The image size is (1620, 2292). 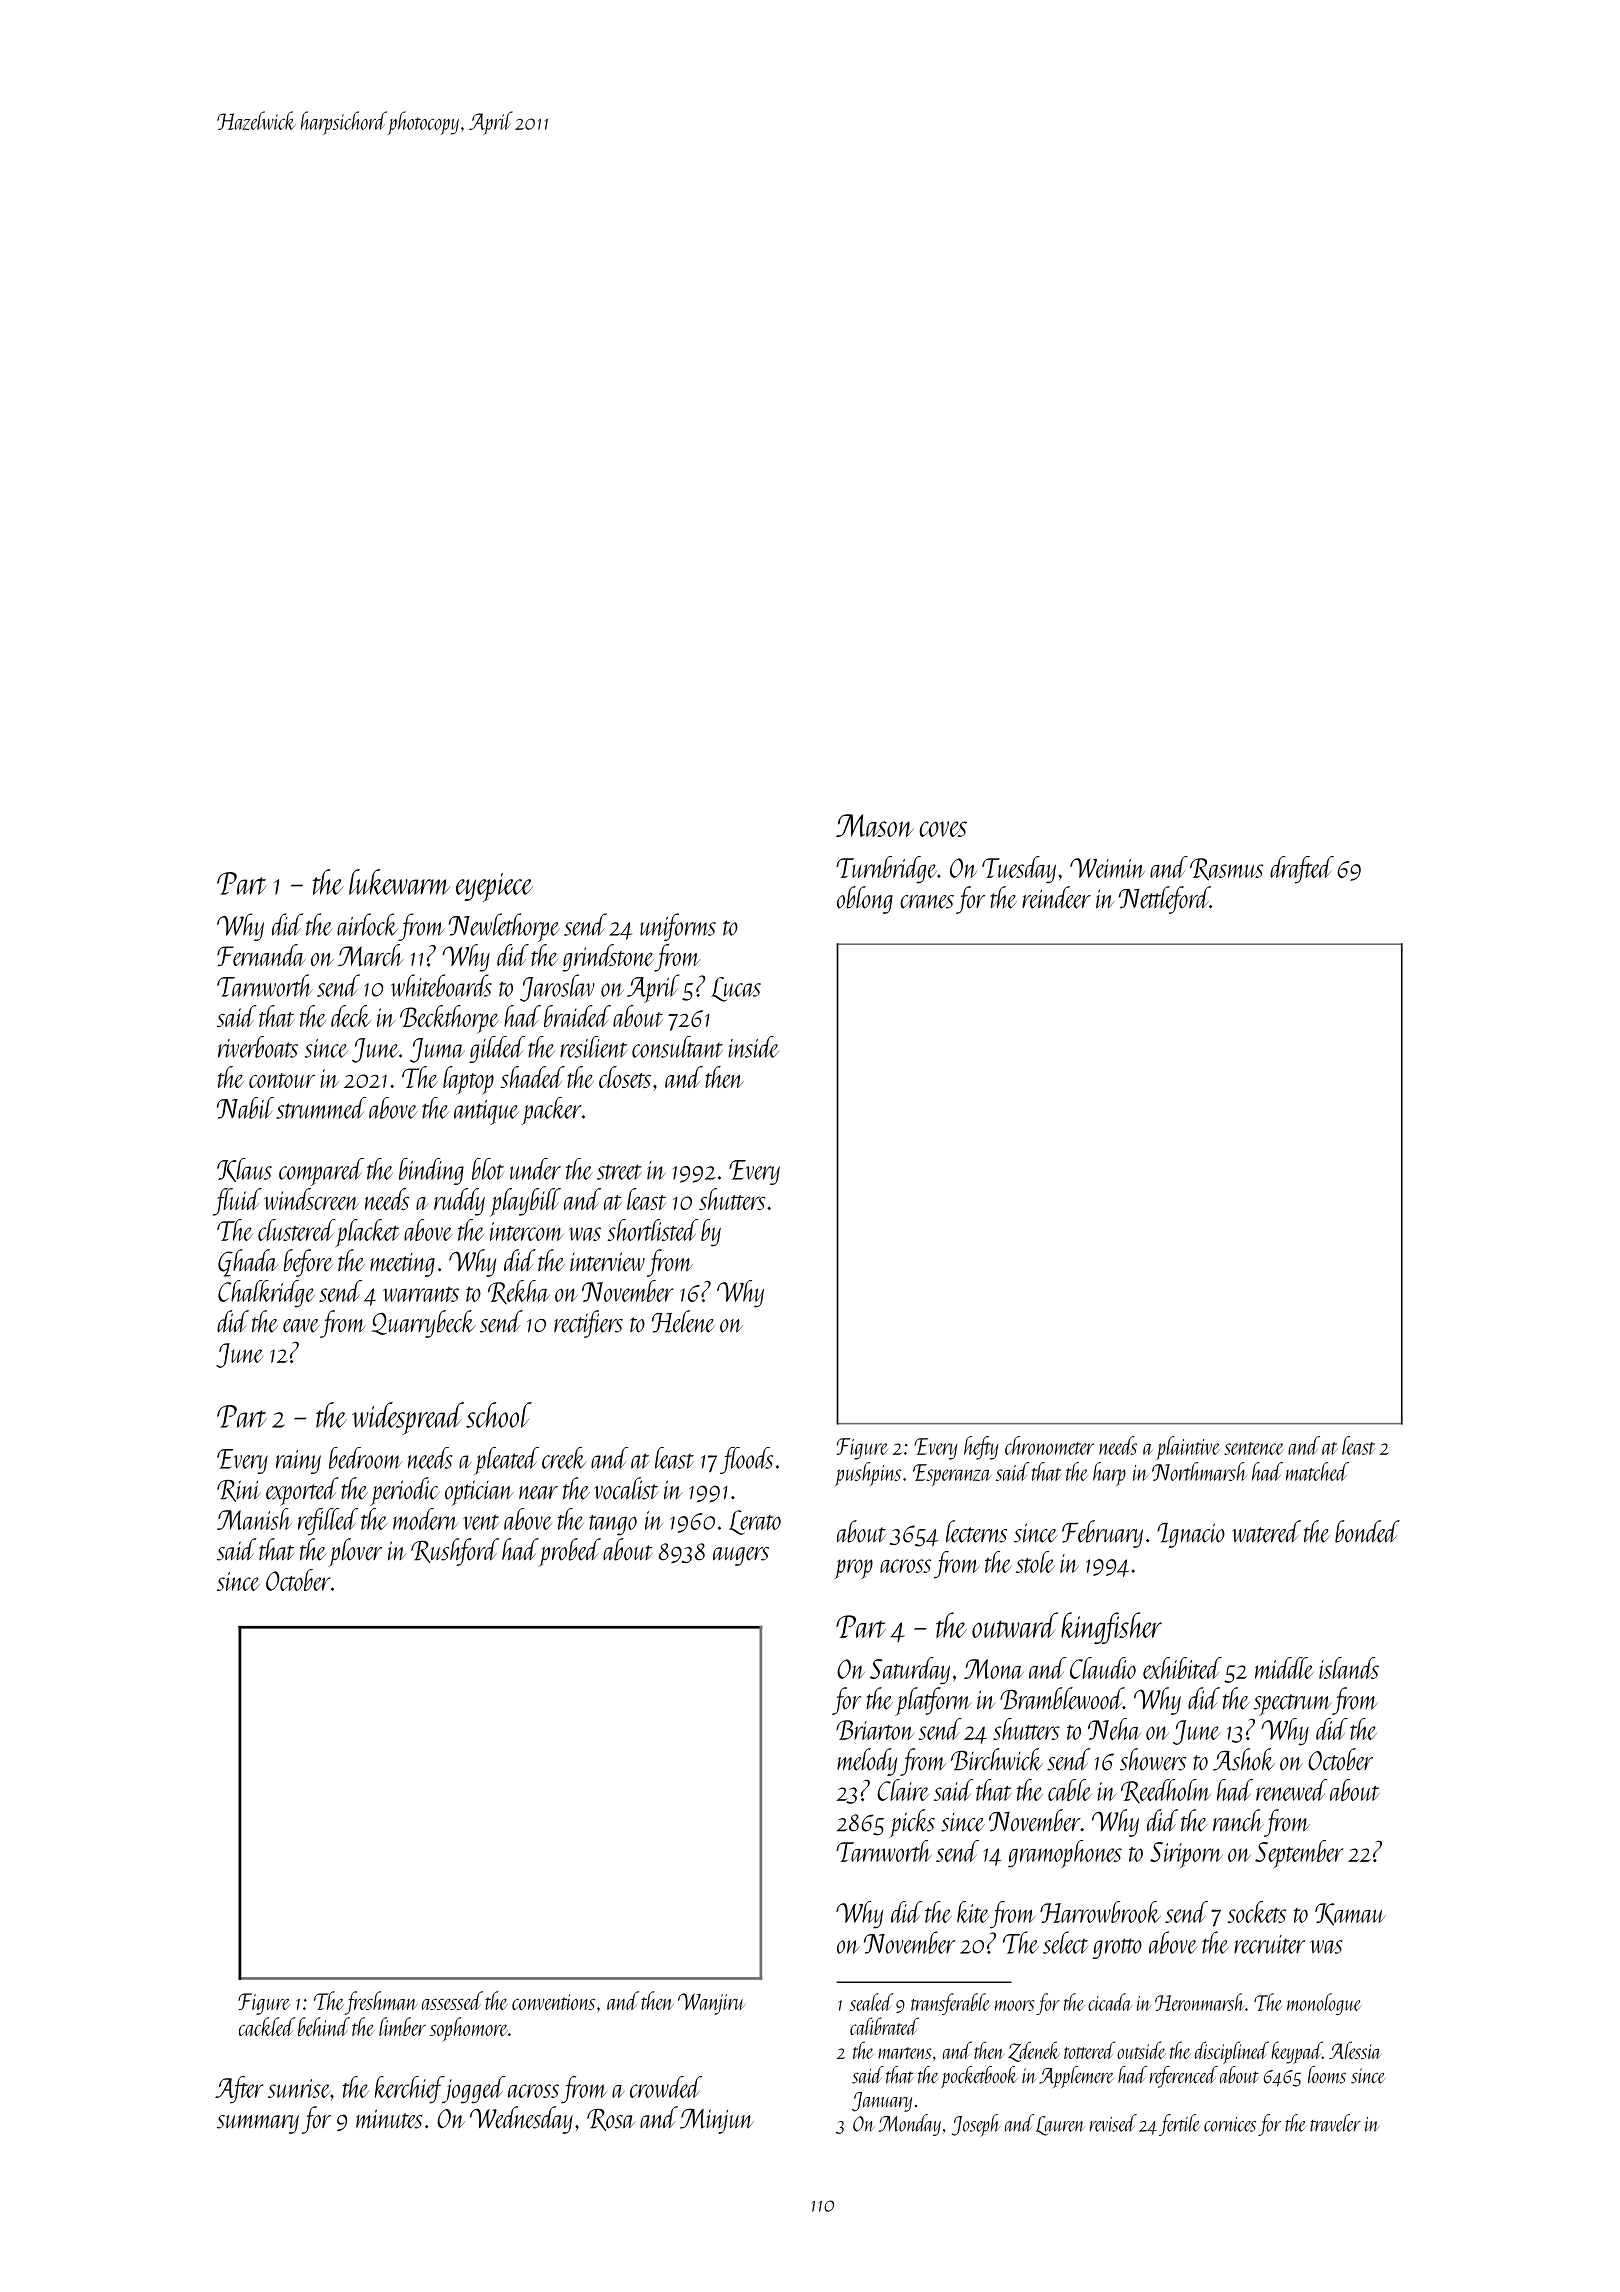 What do you see at coordinates (867, 1762) in the screenshot?
I see `melody` at bounding box center [867, 1762].
